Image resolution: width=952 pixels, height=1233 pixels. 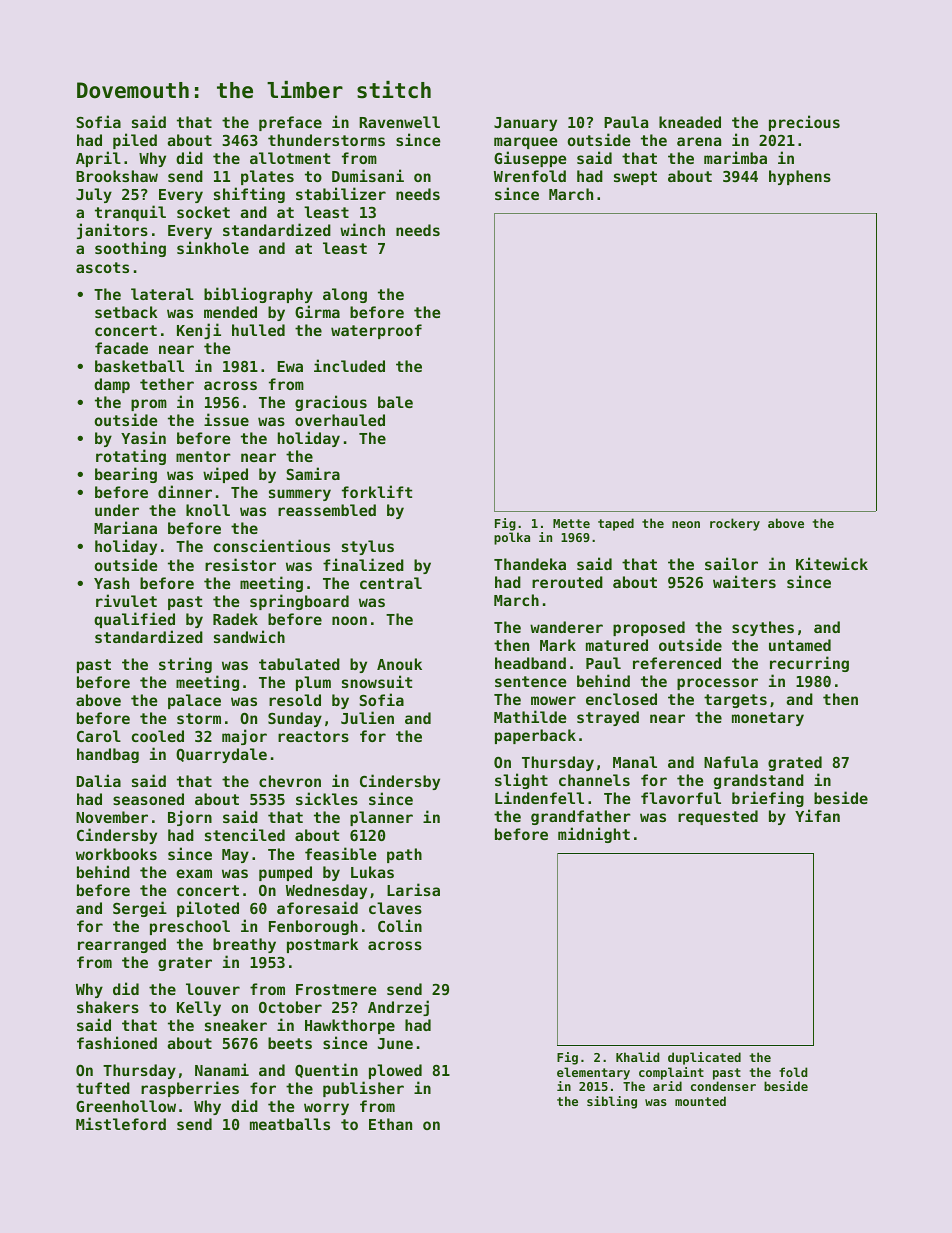 What do you see at coordinates (395, 402) in the image?
I see `bale` at bounding box center [395, 402].
